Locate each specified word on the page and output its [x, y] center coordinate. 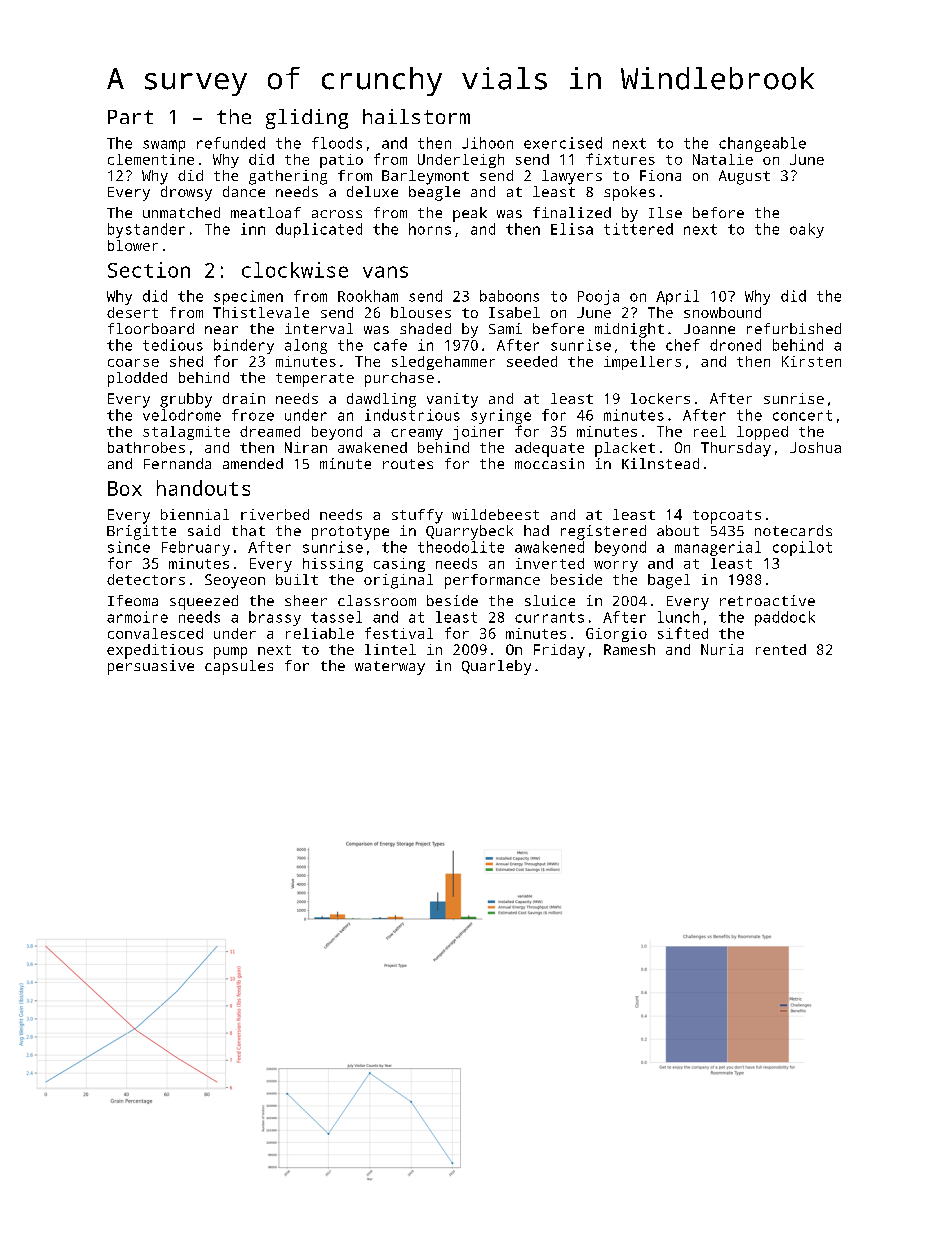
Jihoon [487, 143]
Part [130, 117]
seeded [532, 361]
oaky [807, 230]
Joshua [815, 447]
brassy [275, 618]
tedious [173, 345]
